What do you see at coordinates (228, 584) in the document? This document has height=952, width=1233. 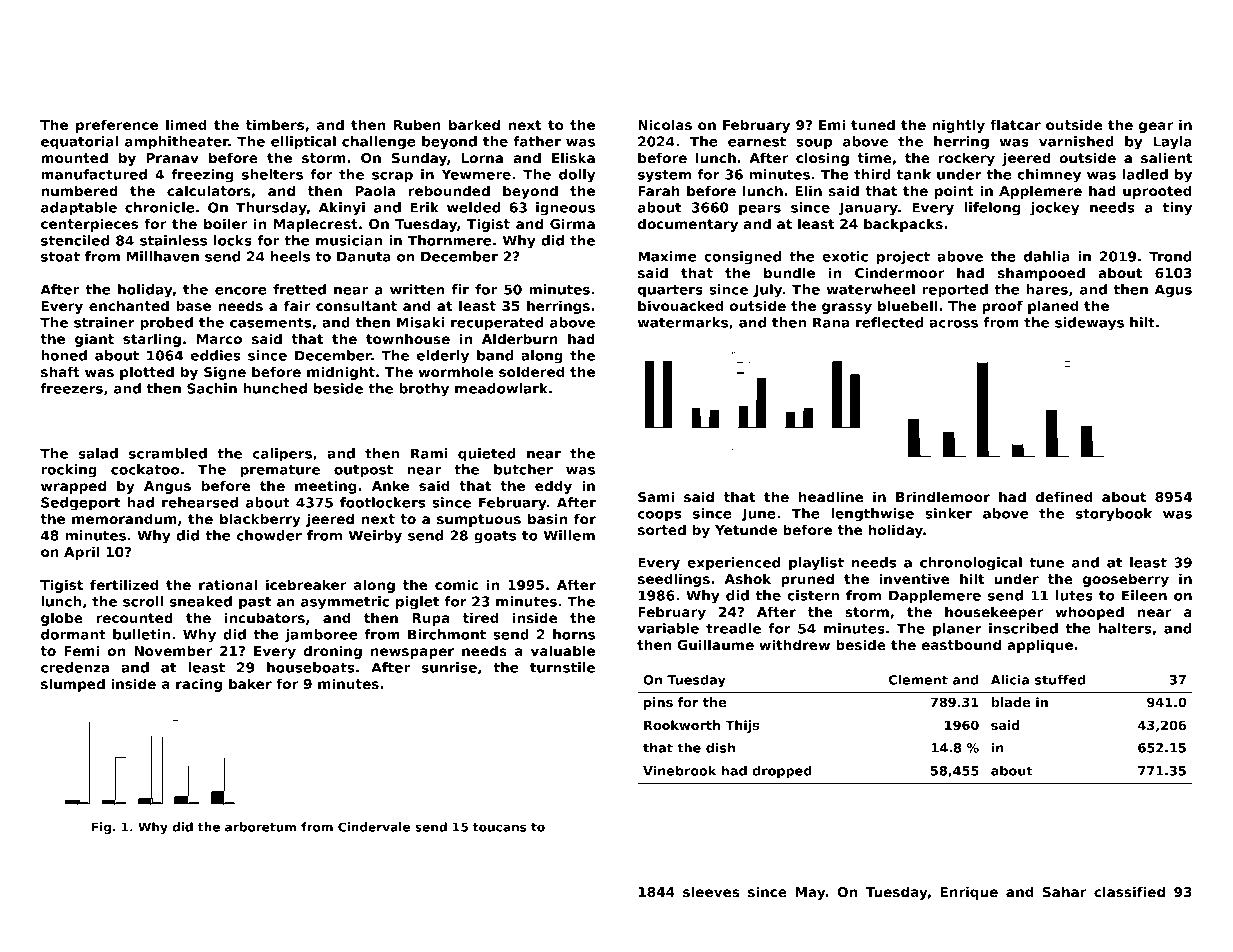 I see `rational` at bounding box center [228, 584].
